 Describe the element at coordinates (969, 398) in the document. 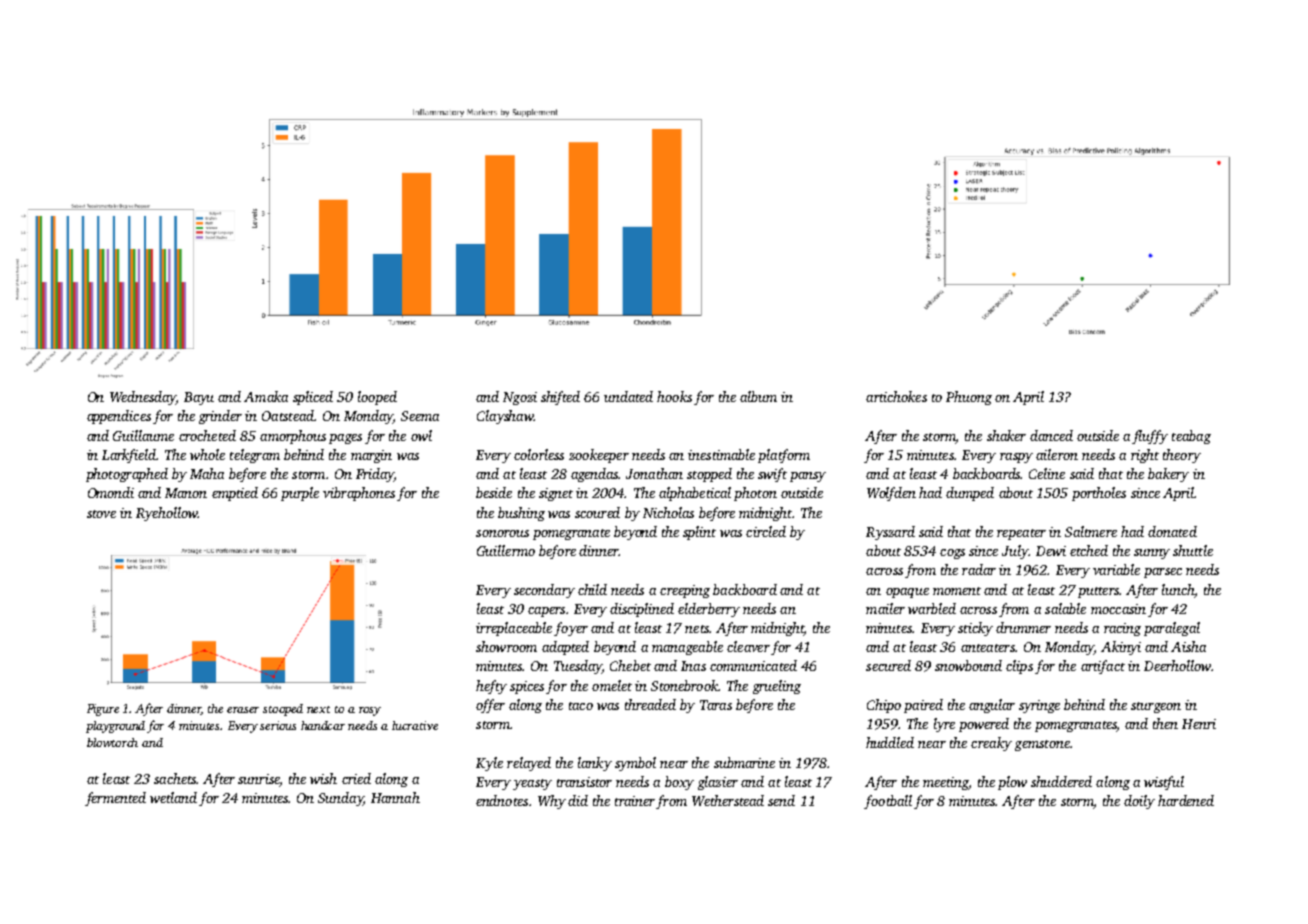

I see `Phuong` at that location.
